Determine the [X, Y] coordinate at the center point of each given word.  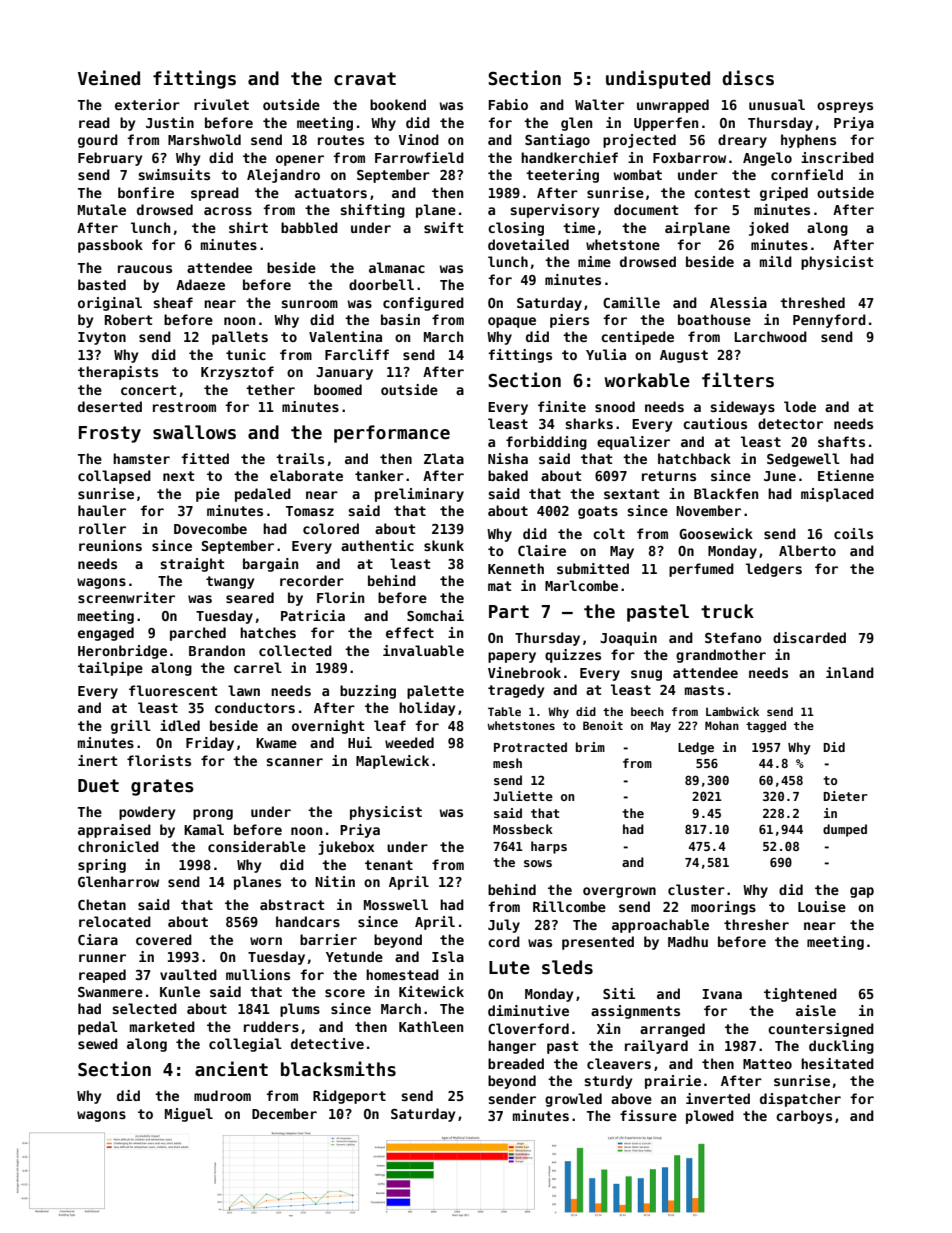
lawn [244, 690]
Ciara [98, 939]
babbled [309, 227]
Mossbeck [523, 829]
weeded [409, 742]
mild [776, 261]
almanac [397, 267]
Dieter [845, 796]
